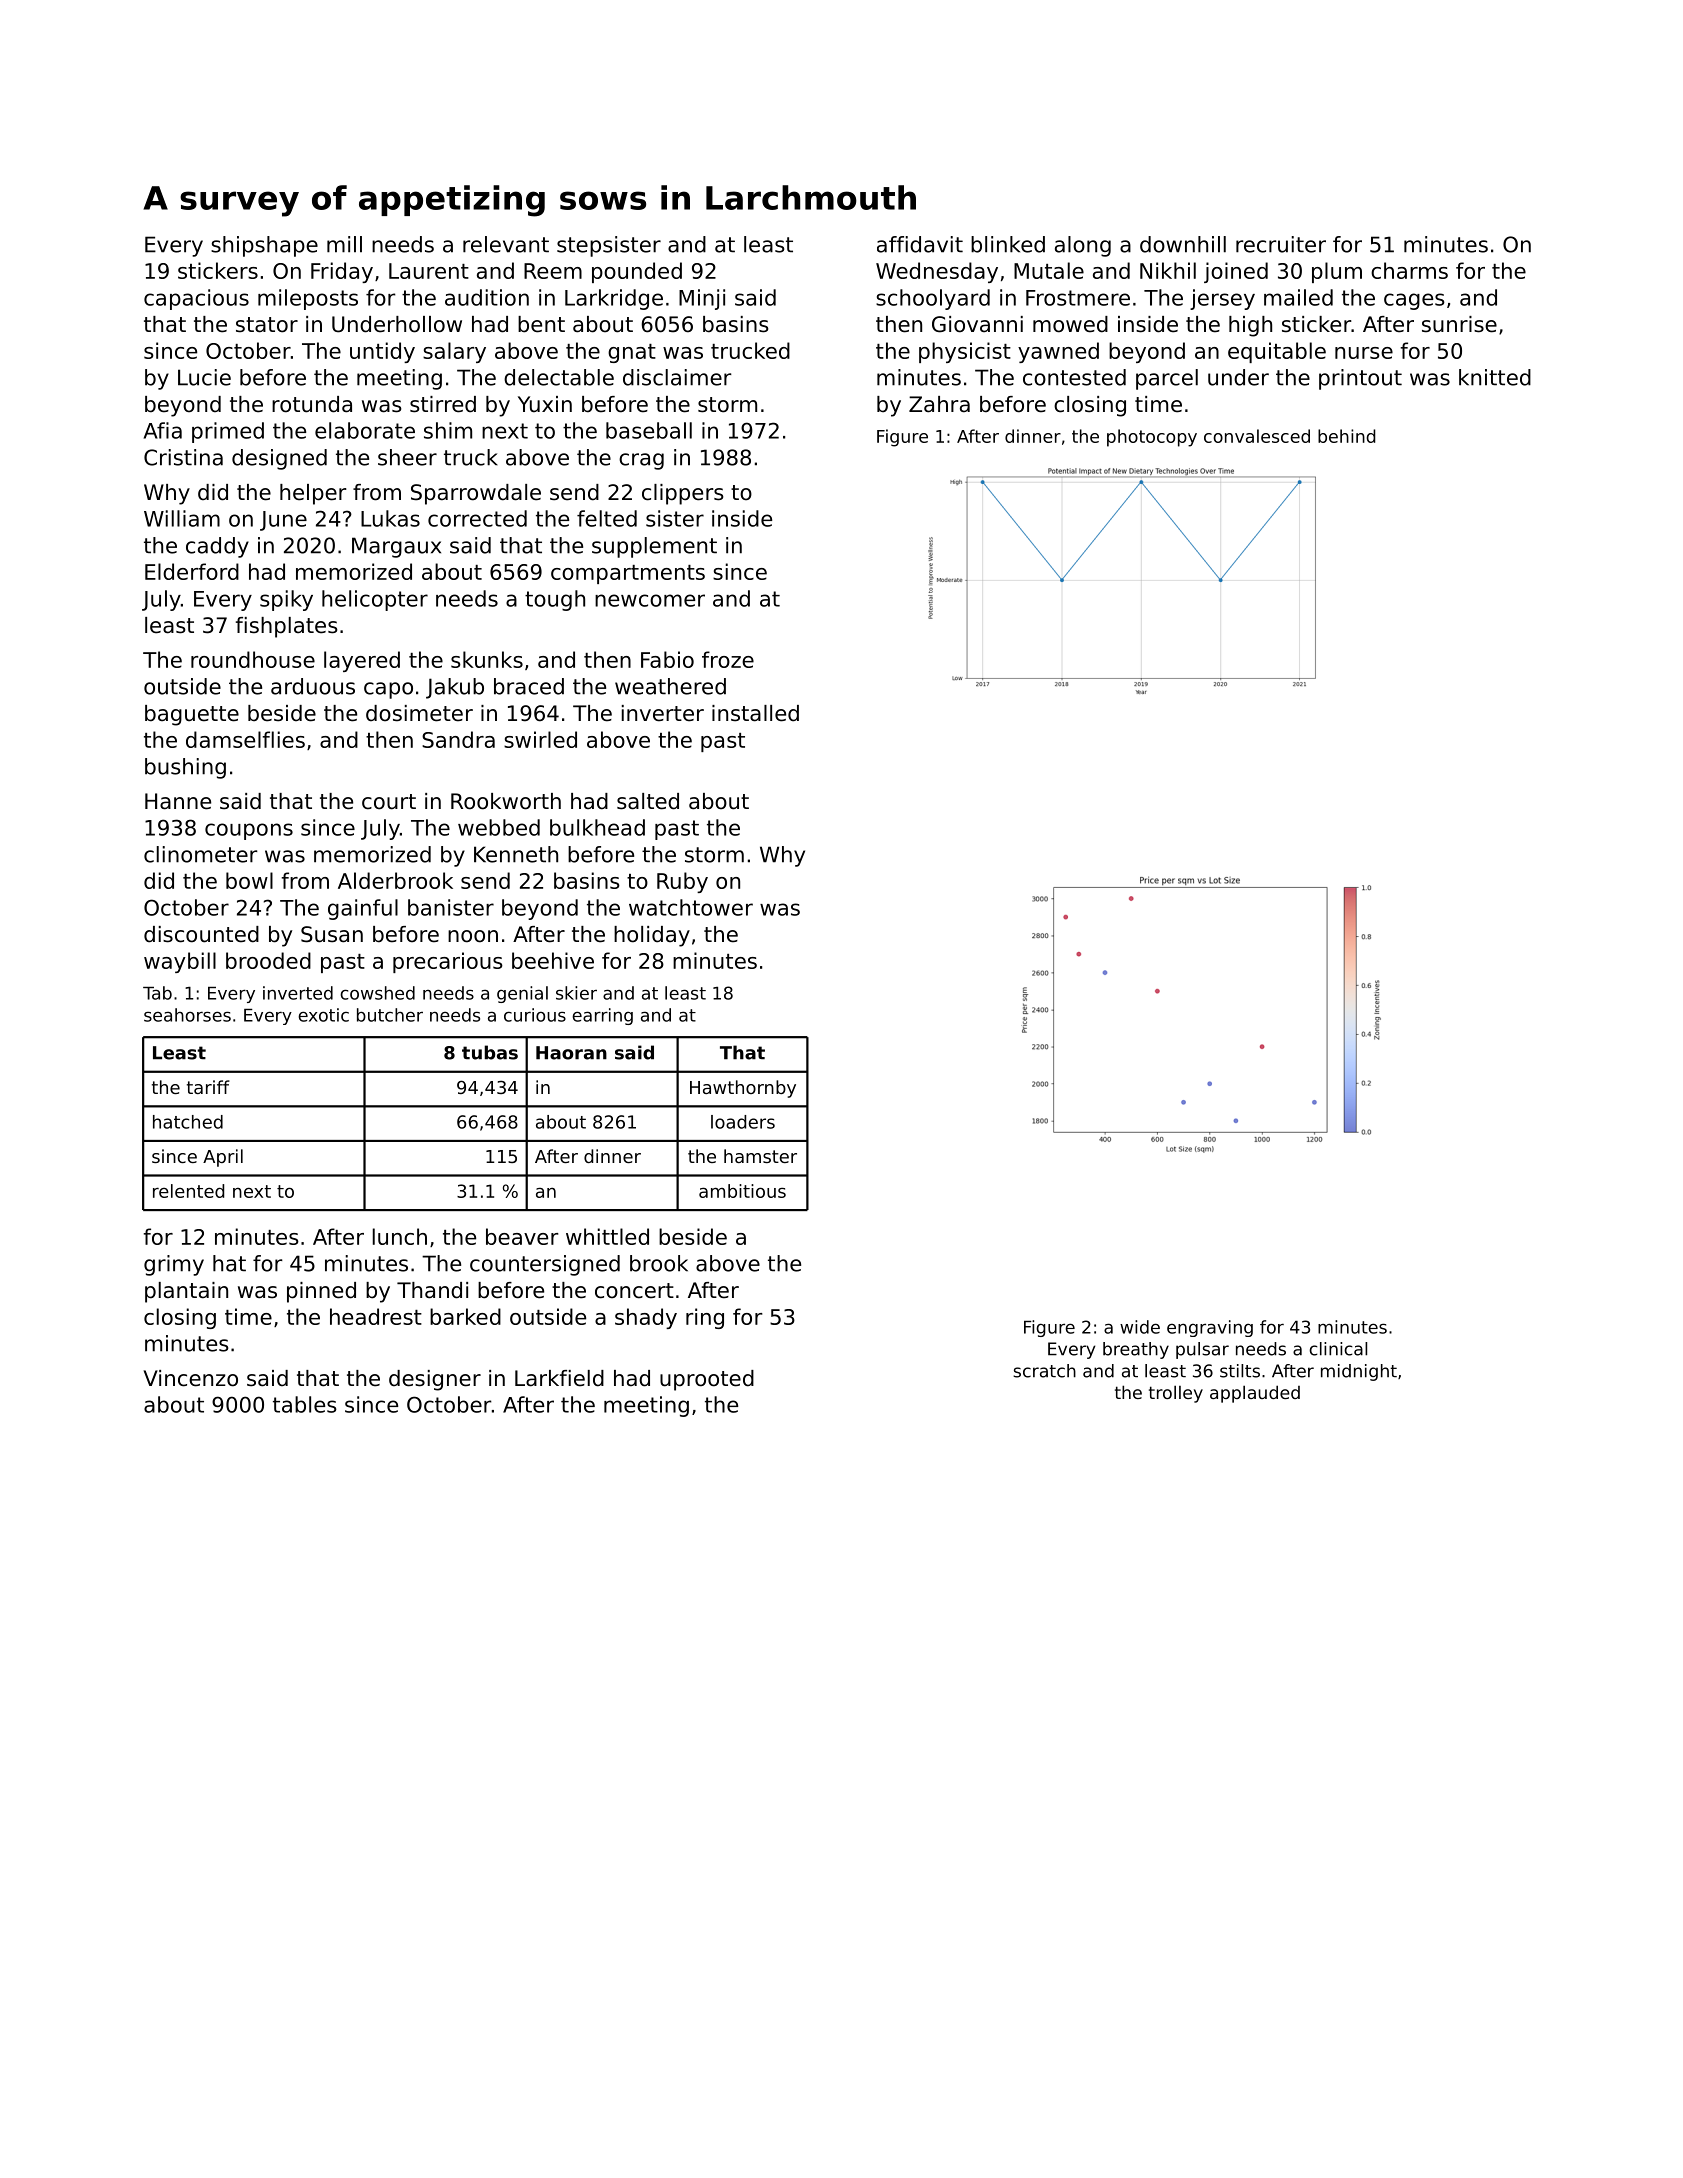  What do you see at coordinates (458, 739) in the screenshot?
I see `Sandra` at bounding box center [458, 739].
